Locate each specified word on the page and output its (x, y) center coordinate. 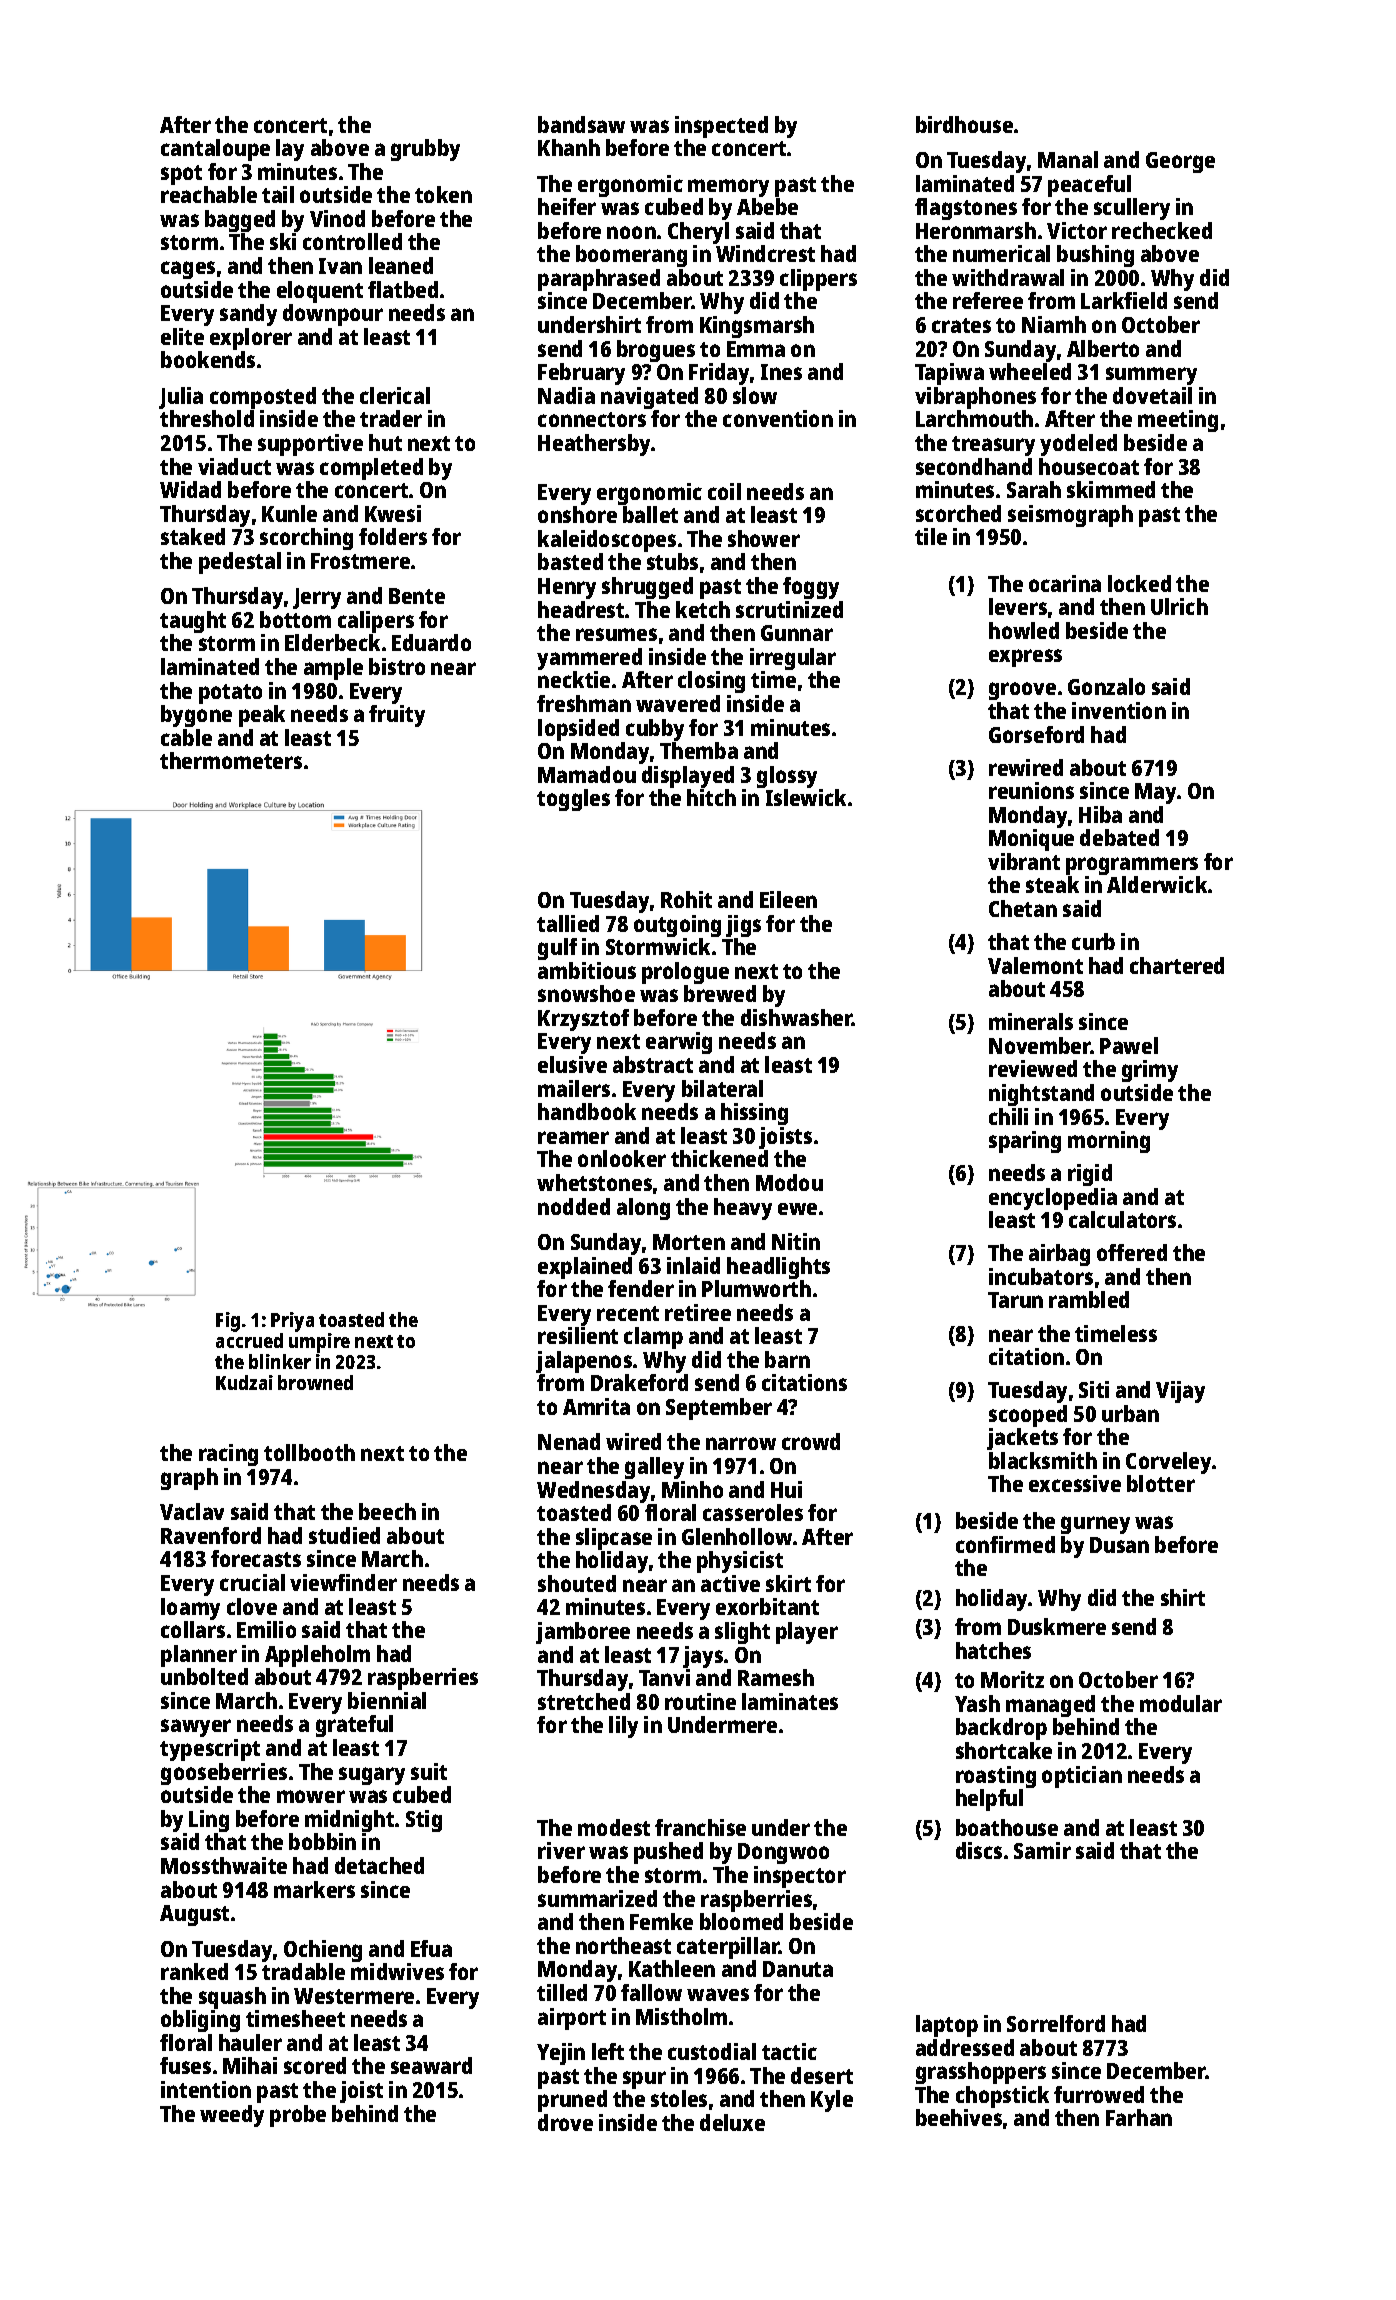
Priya (292, 1322)
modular (1181, 1703)
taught (193, 622)
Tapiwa (949, 374)
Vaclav (192, 1511)
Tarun (1015, 1300)
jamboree (583, 1633)
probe (298, 2116)
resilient (578, 1335)
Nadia (566, 395)
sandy (248, 315)
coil (724, 491)
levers (1018, 606)
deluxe (732, 2122)
